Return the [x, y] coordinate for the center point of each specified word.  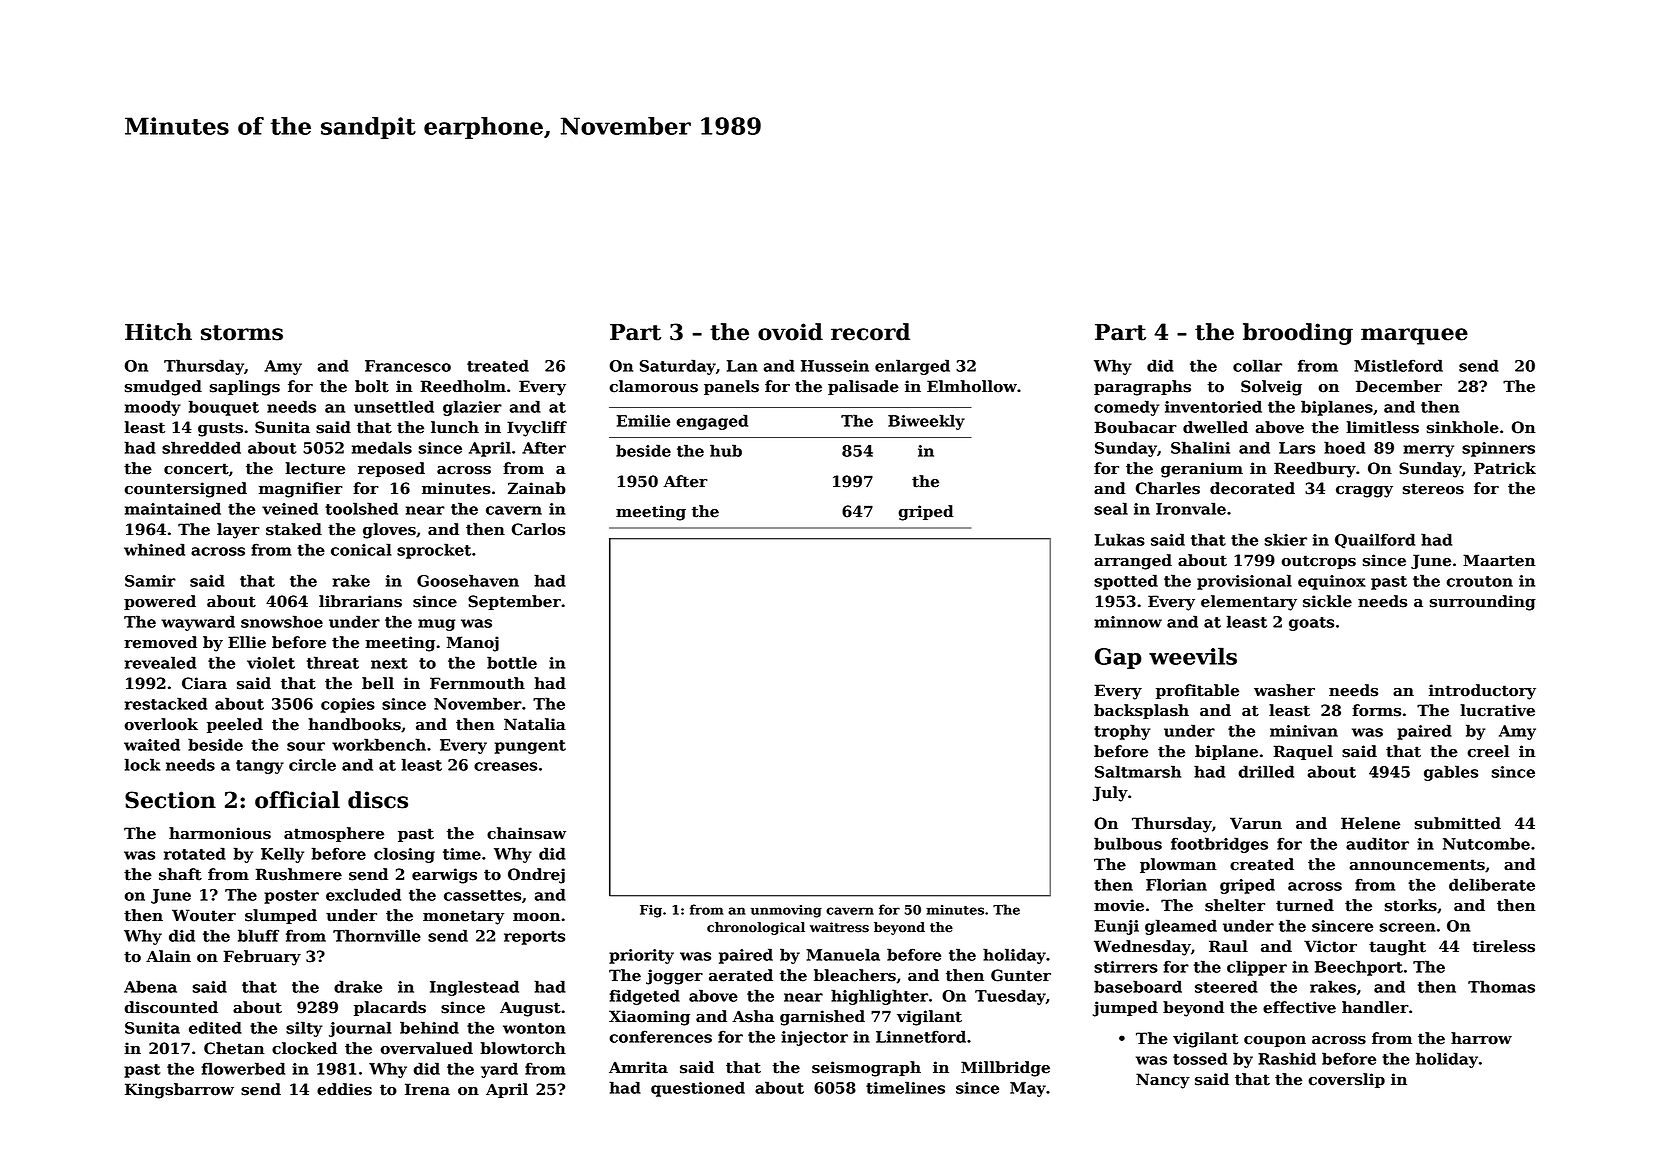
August [530, 1009]
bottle [512, 662]
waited [152, 744]
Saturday [678, 367]
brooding [1298, 334]
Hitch [158, 332]
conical [361, 549]
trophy [1122, 732]
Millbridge [1005, 1069]
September [514, 602]
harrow [1481, 1038]
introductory [1482, 692]
